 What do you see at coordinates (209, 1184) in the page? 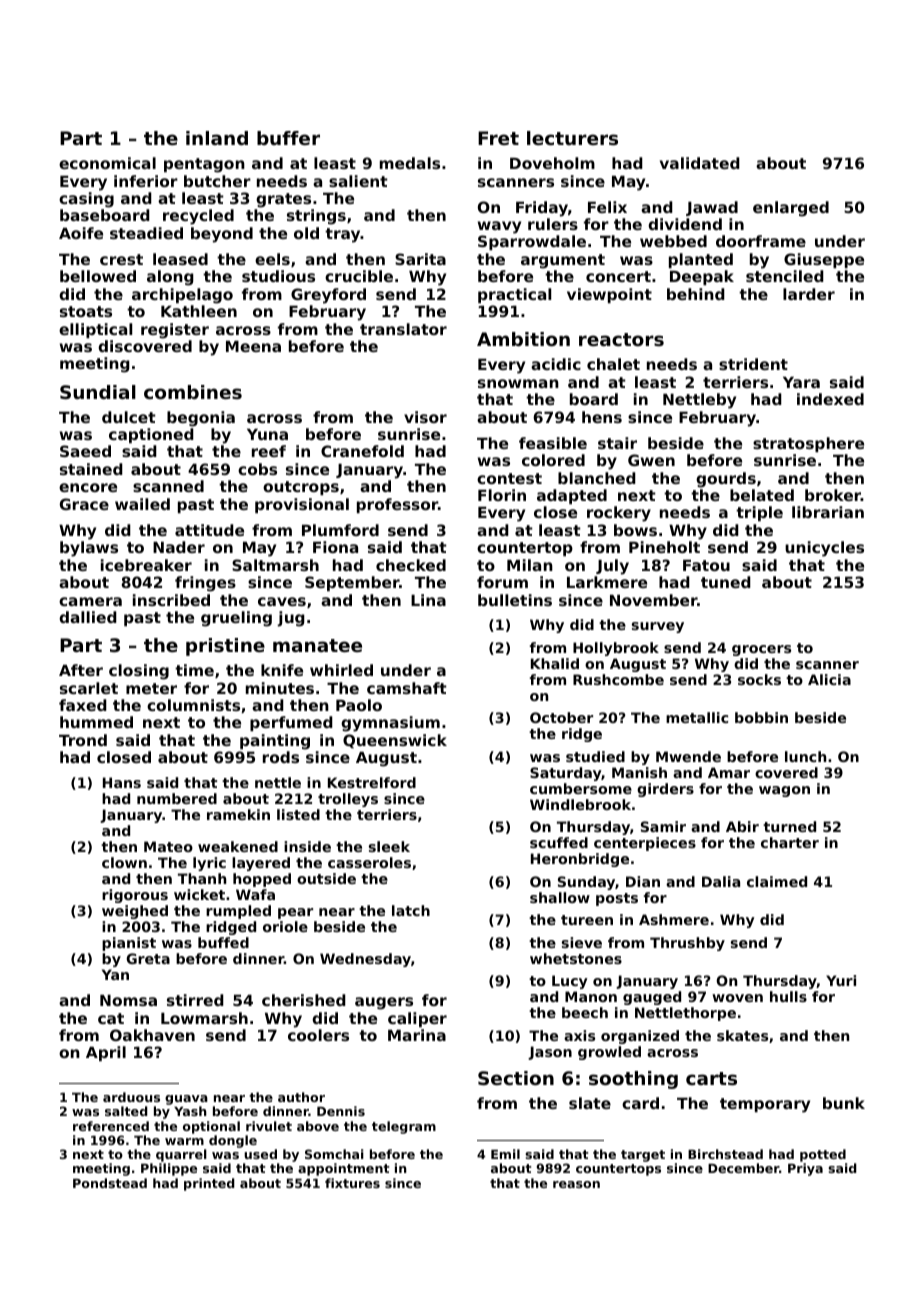
I see `printed` at bounding box center [209, 1184].
